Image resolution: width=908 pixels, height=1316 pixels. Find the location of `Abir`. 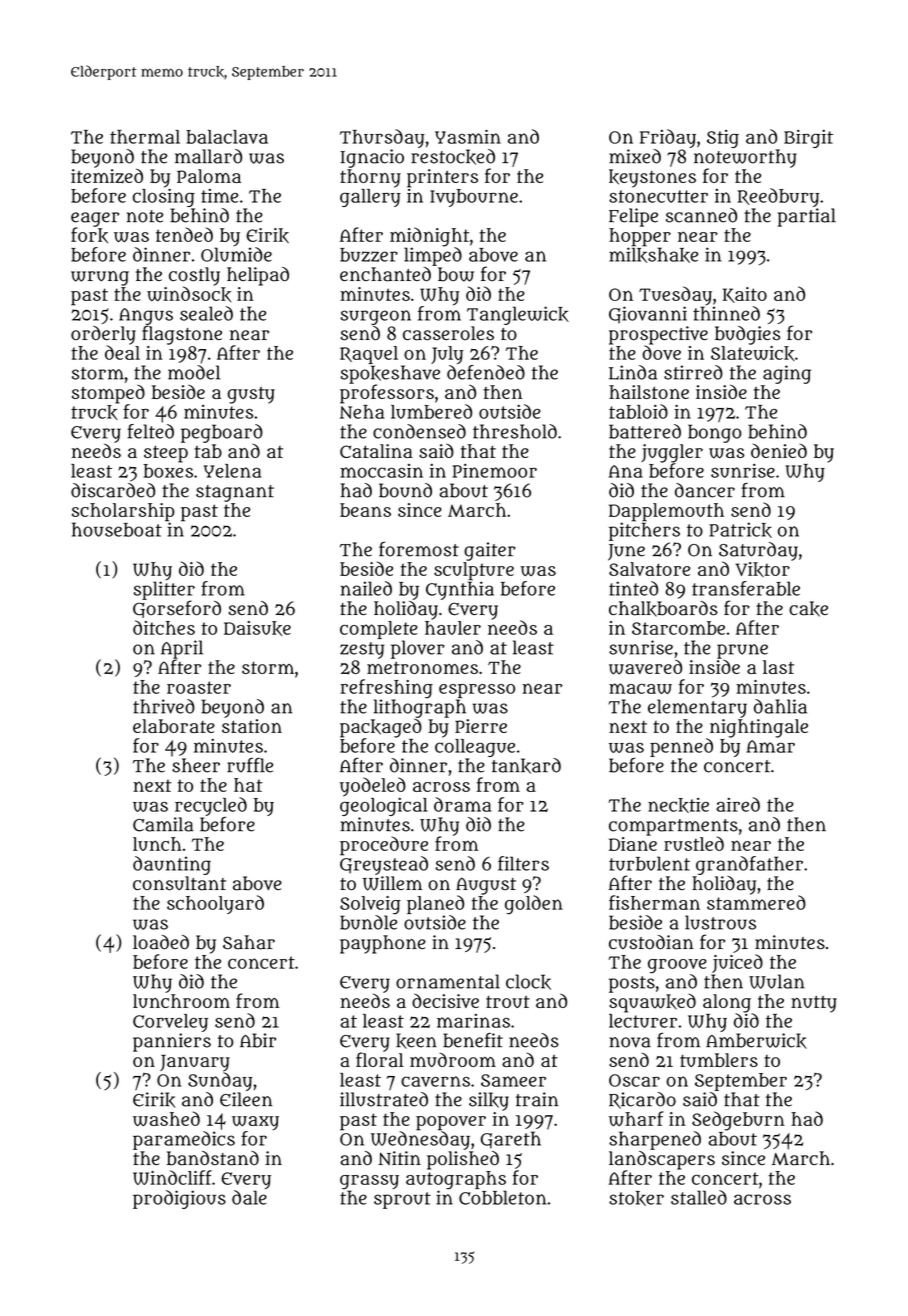

Abir is located at coordinates (258, 1040).
